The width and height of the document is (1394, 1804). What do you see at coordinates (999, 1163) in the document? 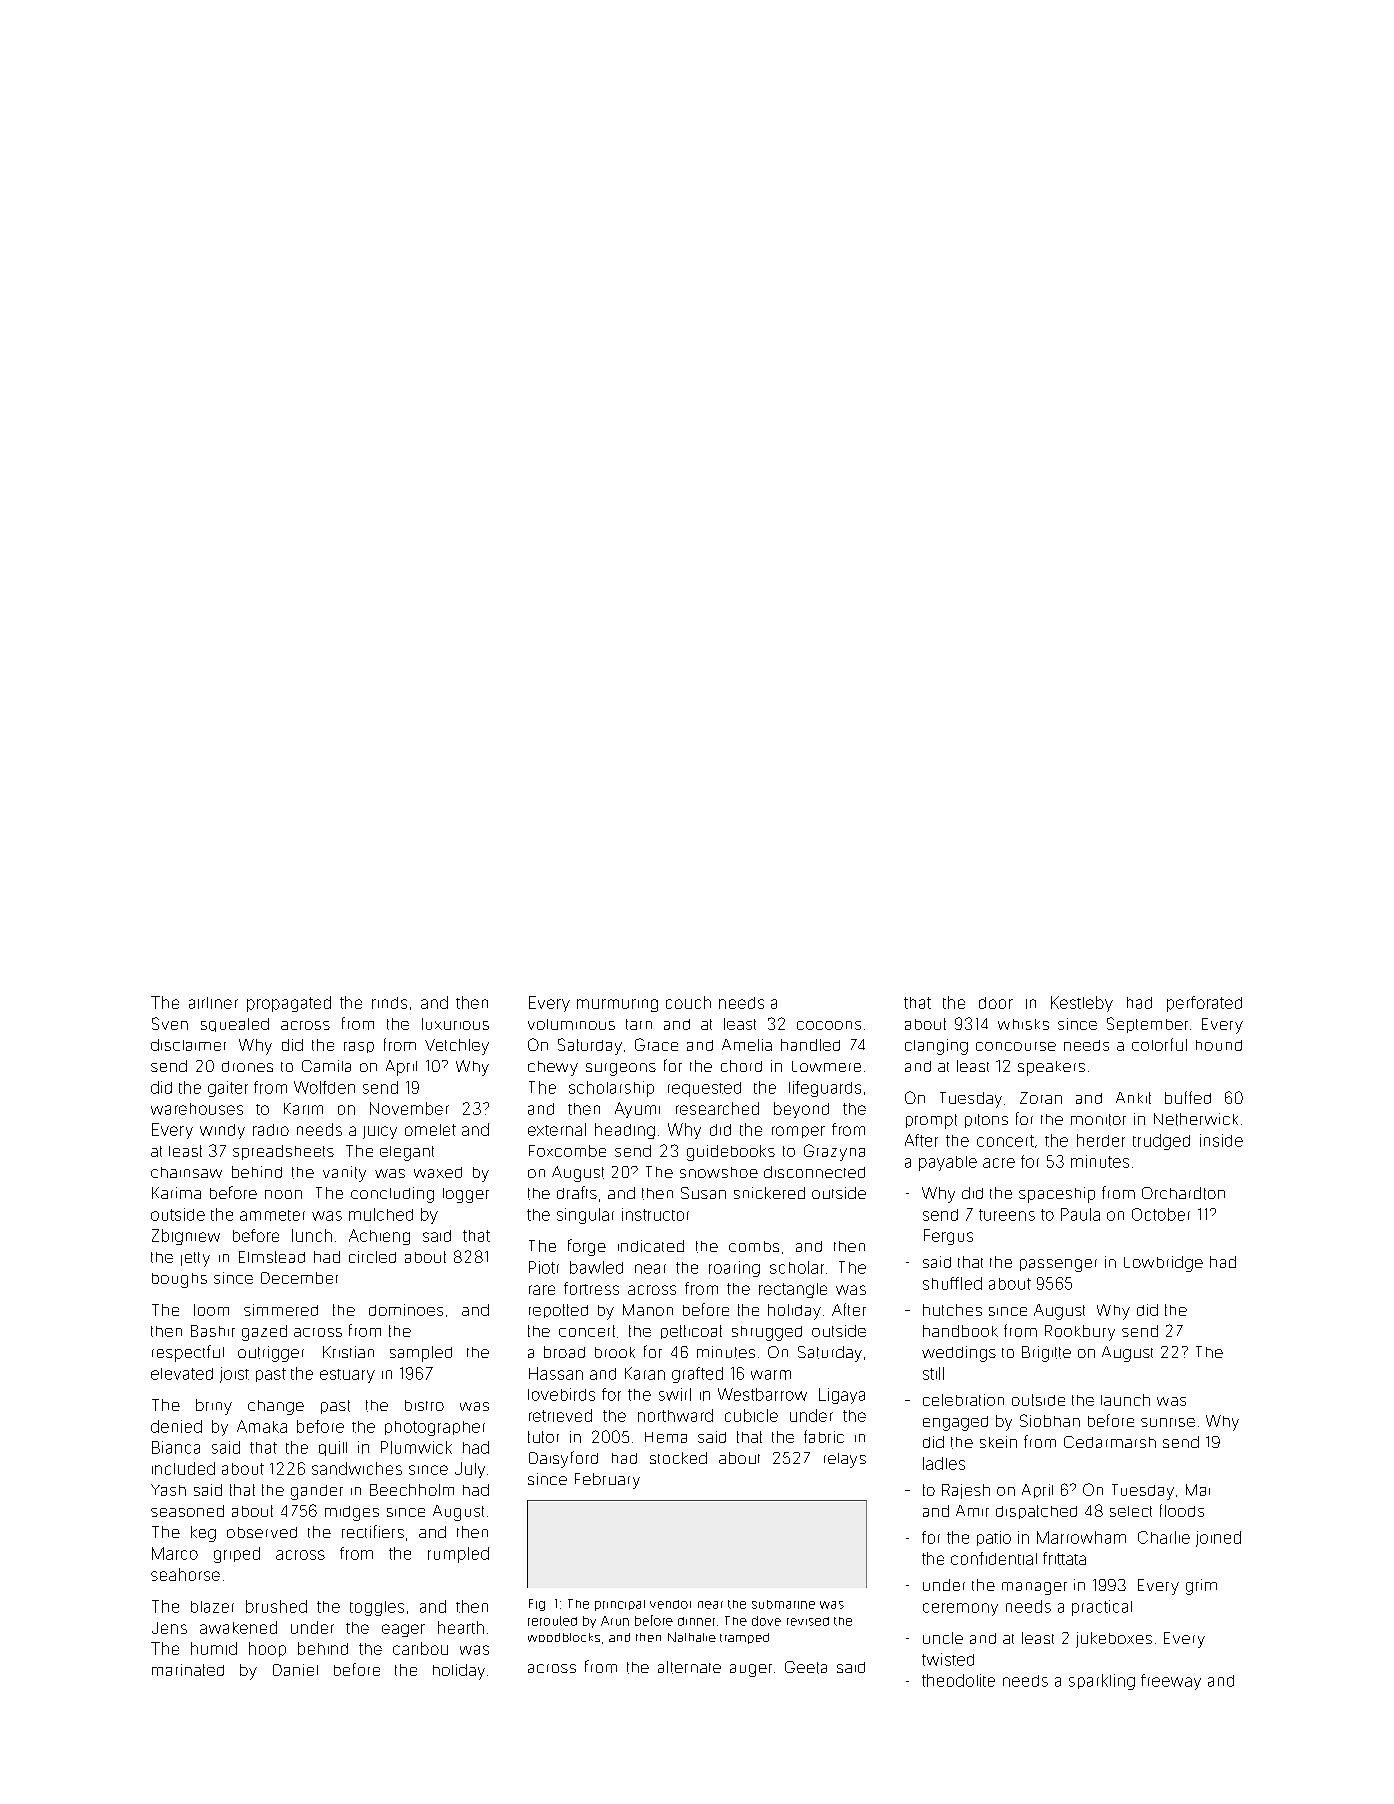
I see `acre` at bounding box center [999, 1163].
